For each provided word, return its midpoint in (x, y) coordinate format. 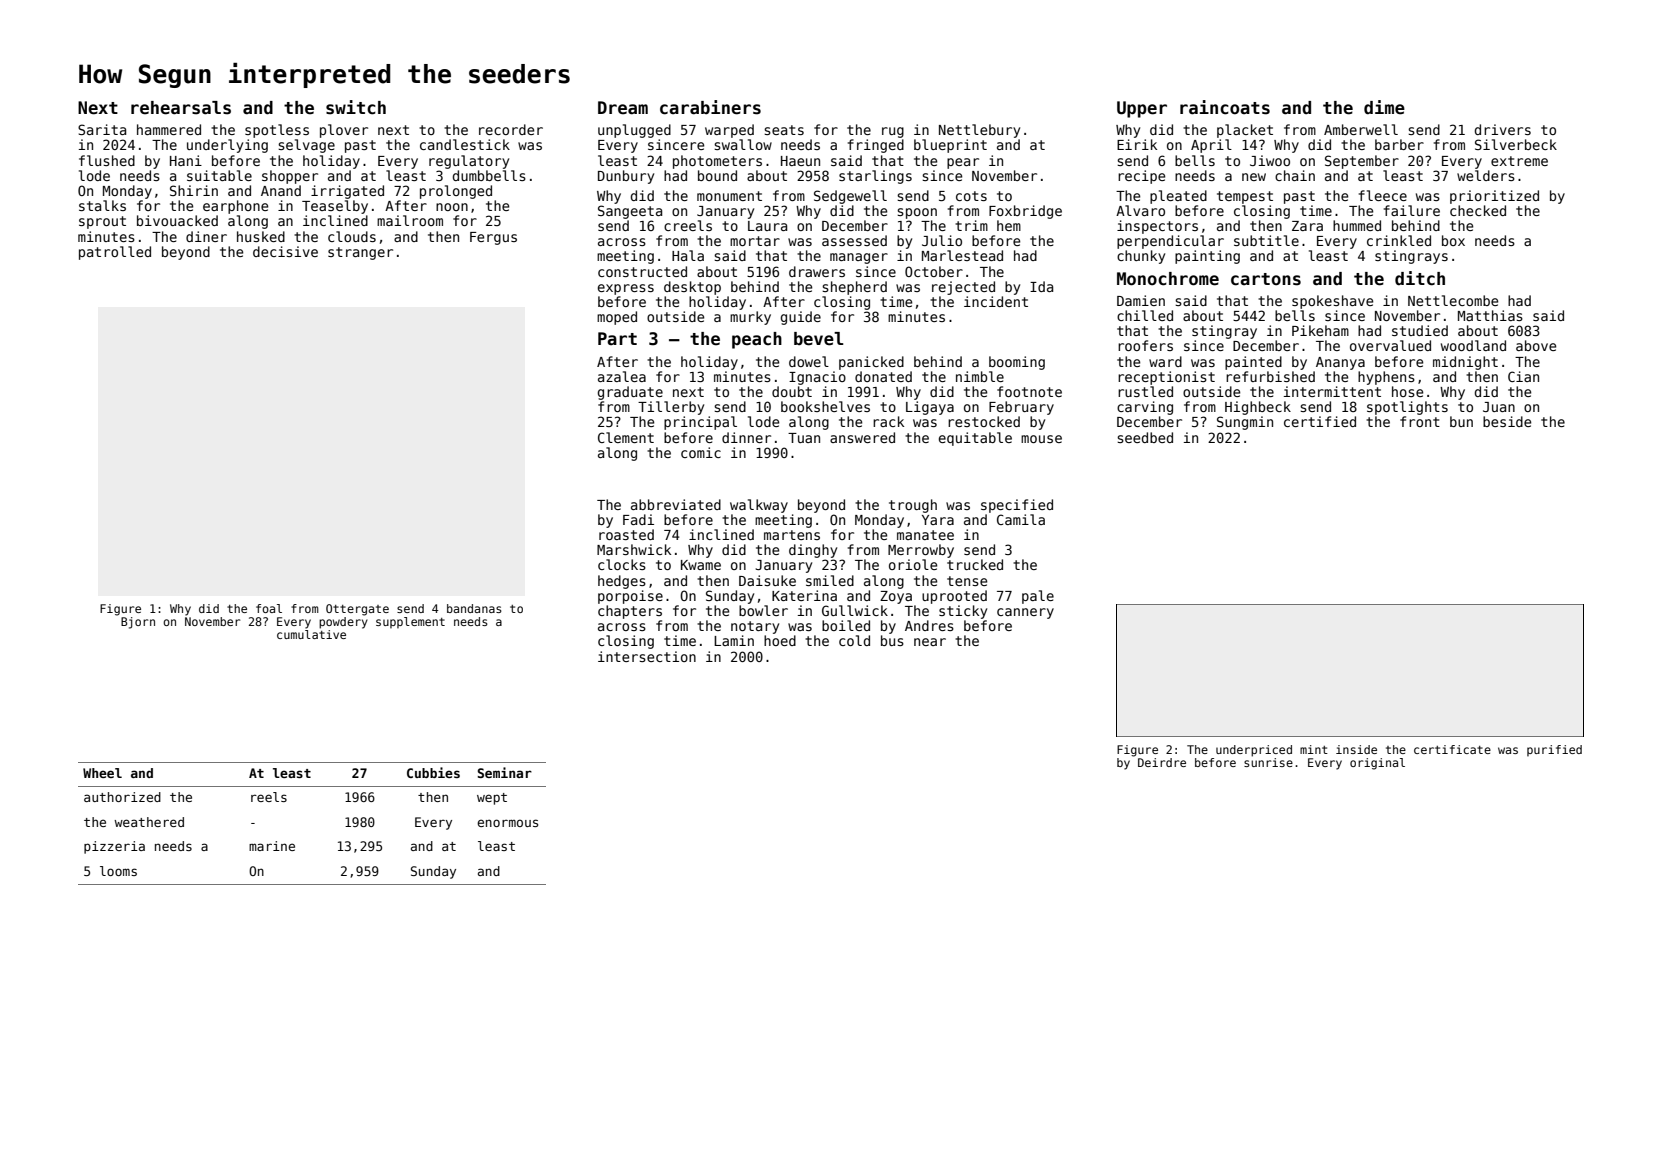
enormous (507, 823)
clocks (622, 564)
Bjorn (138, 623)
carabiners (710, 107)
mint (1314, 749)
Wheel (102, 773)
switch (356, 107)
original (1377, 764)
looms (118, 871)
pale (1038, 597)
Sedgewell (850, 197)
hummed (1357, 225)
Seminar (505, 772)
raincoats (1225, 107)
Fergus (493, 238)
